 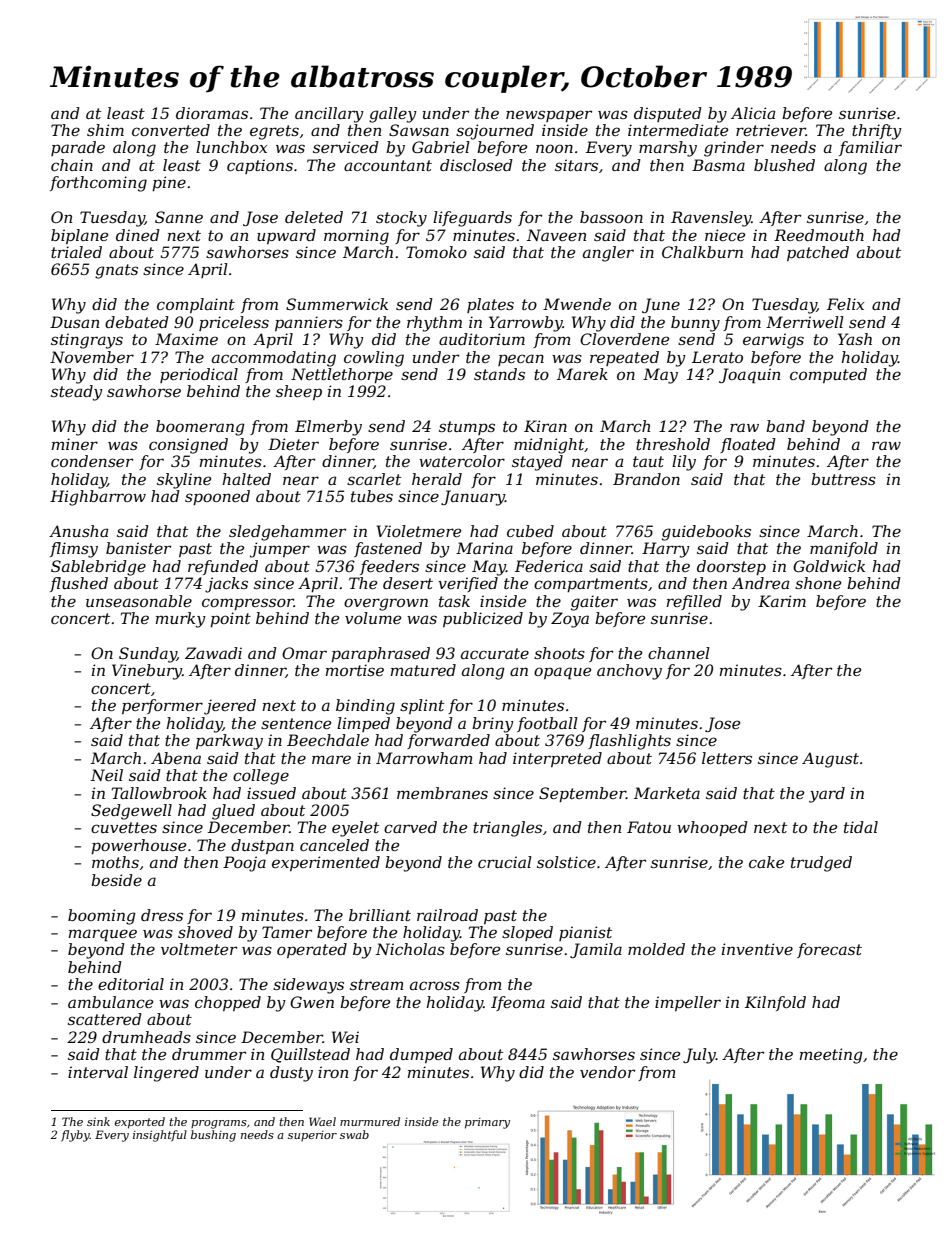 What do you see at coordinates (487, 1123) in the screenshot?
I see `primary` at bounding box center [487, 1123].
